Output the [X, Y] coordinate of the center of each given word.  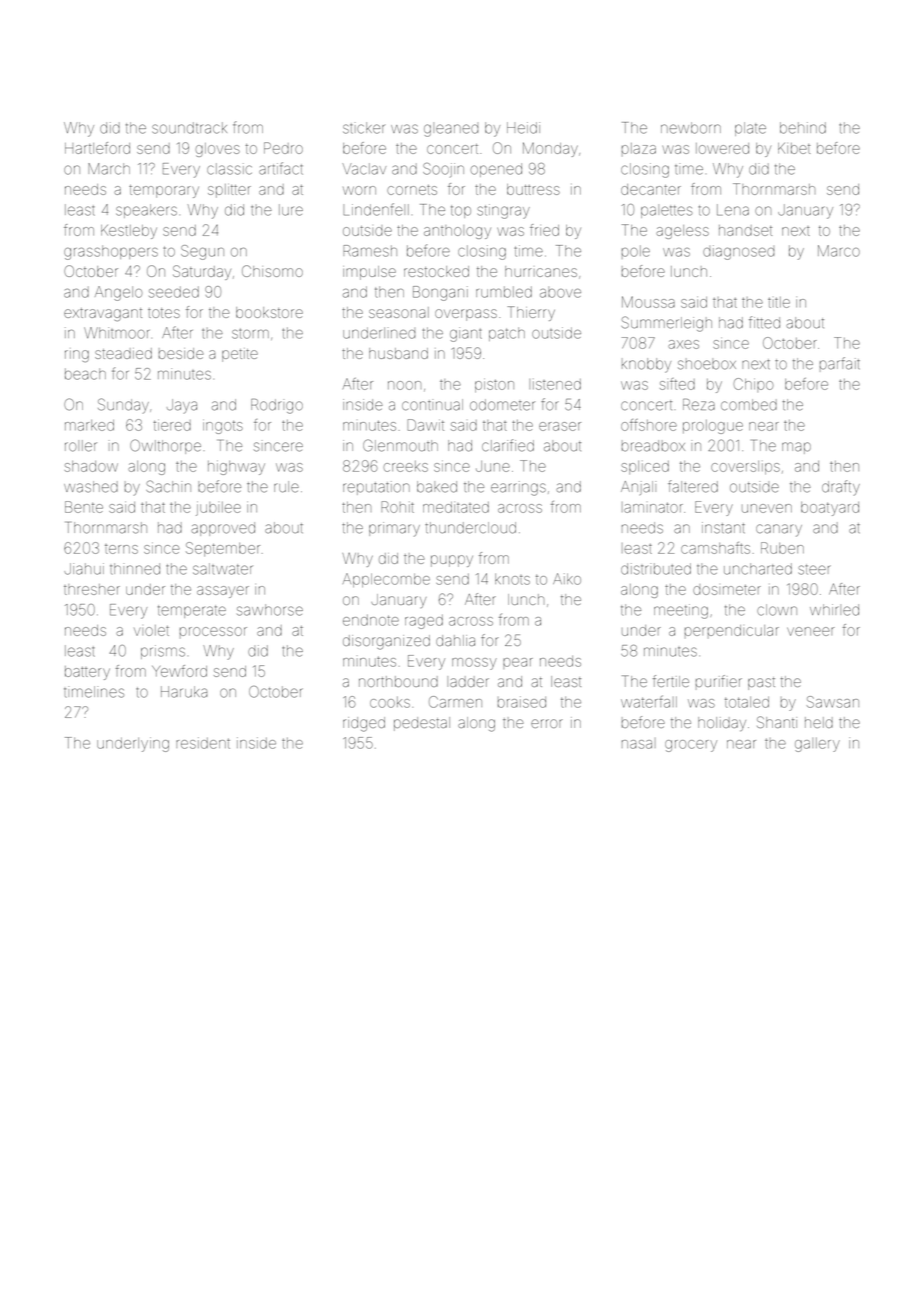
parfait [840, 363]
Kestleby [129, 232]
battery [87, 673]
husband [398, 353]
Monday [550, 149]
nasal [639, 744]
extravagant [103, 314]
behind [803, 128]
